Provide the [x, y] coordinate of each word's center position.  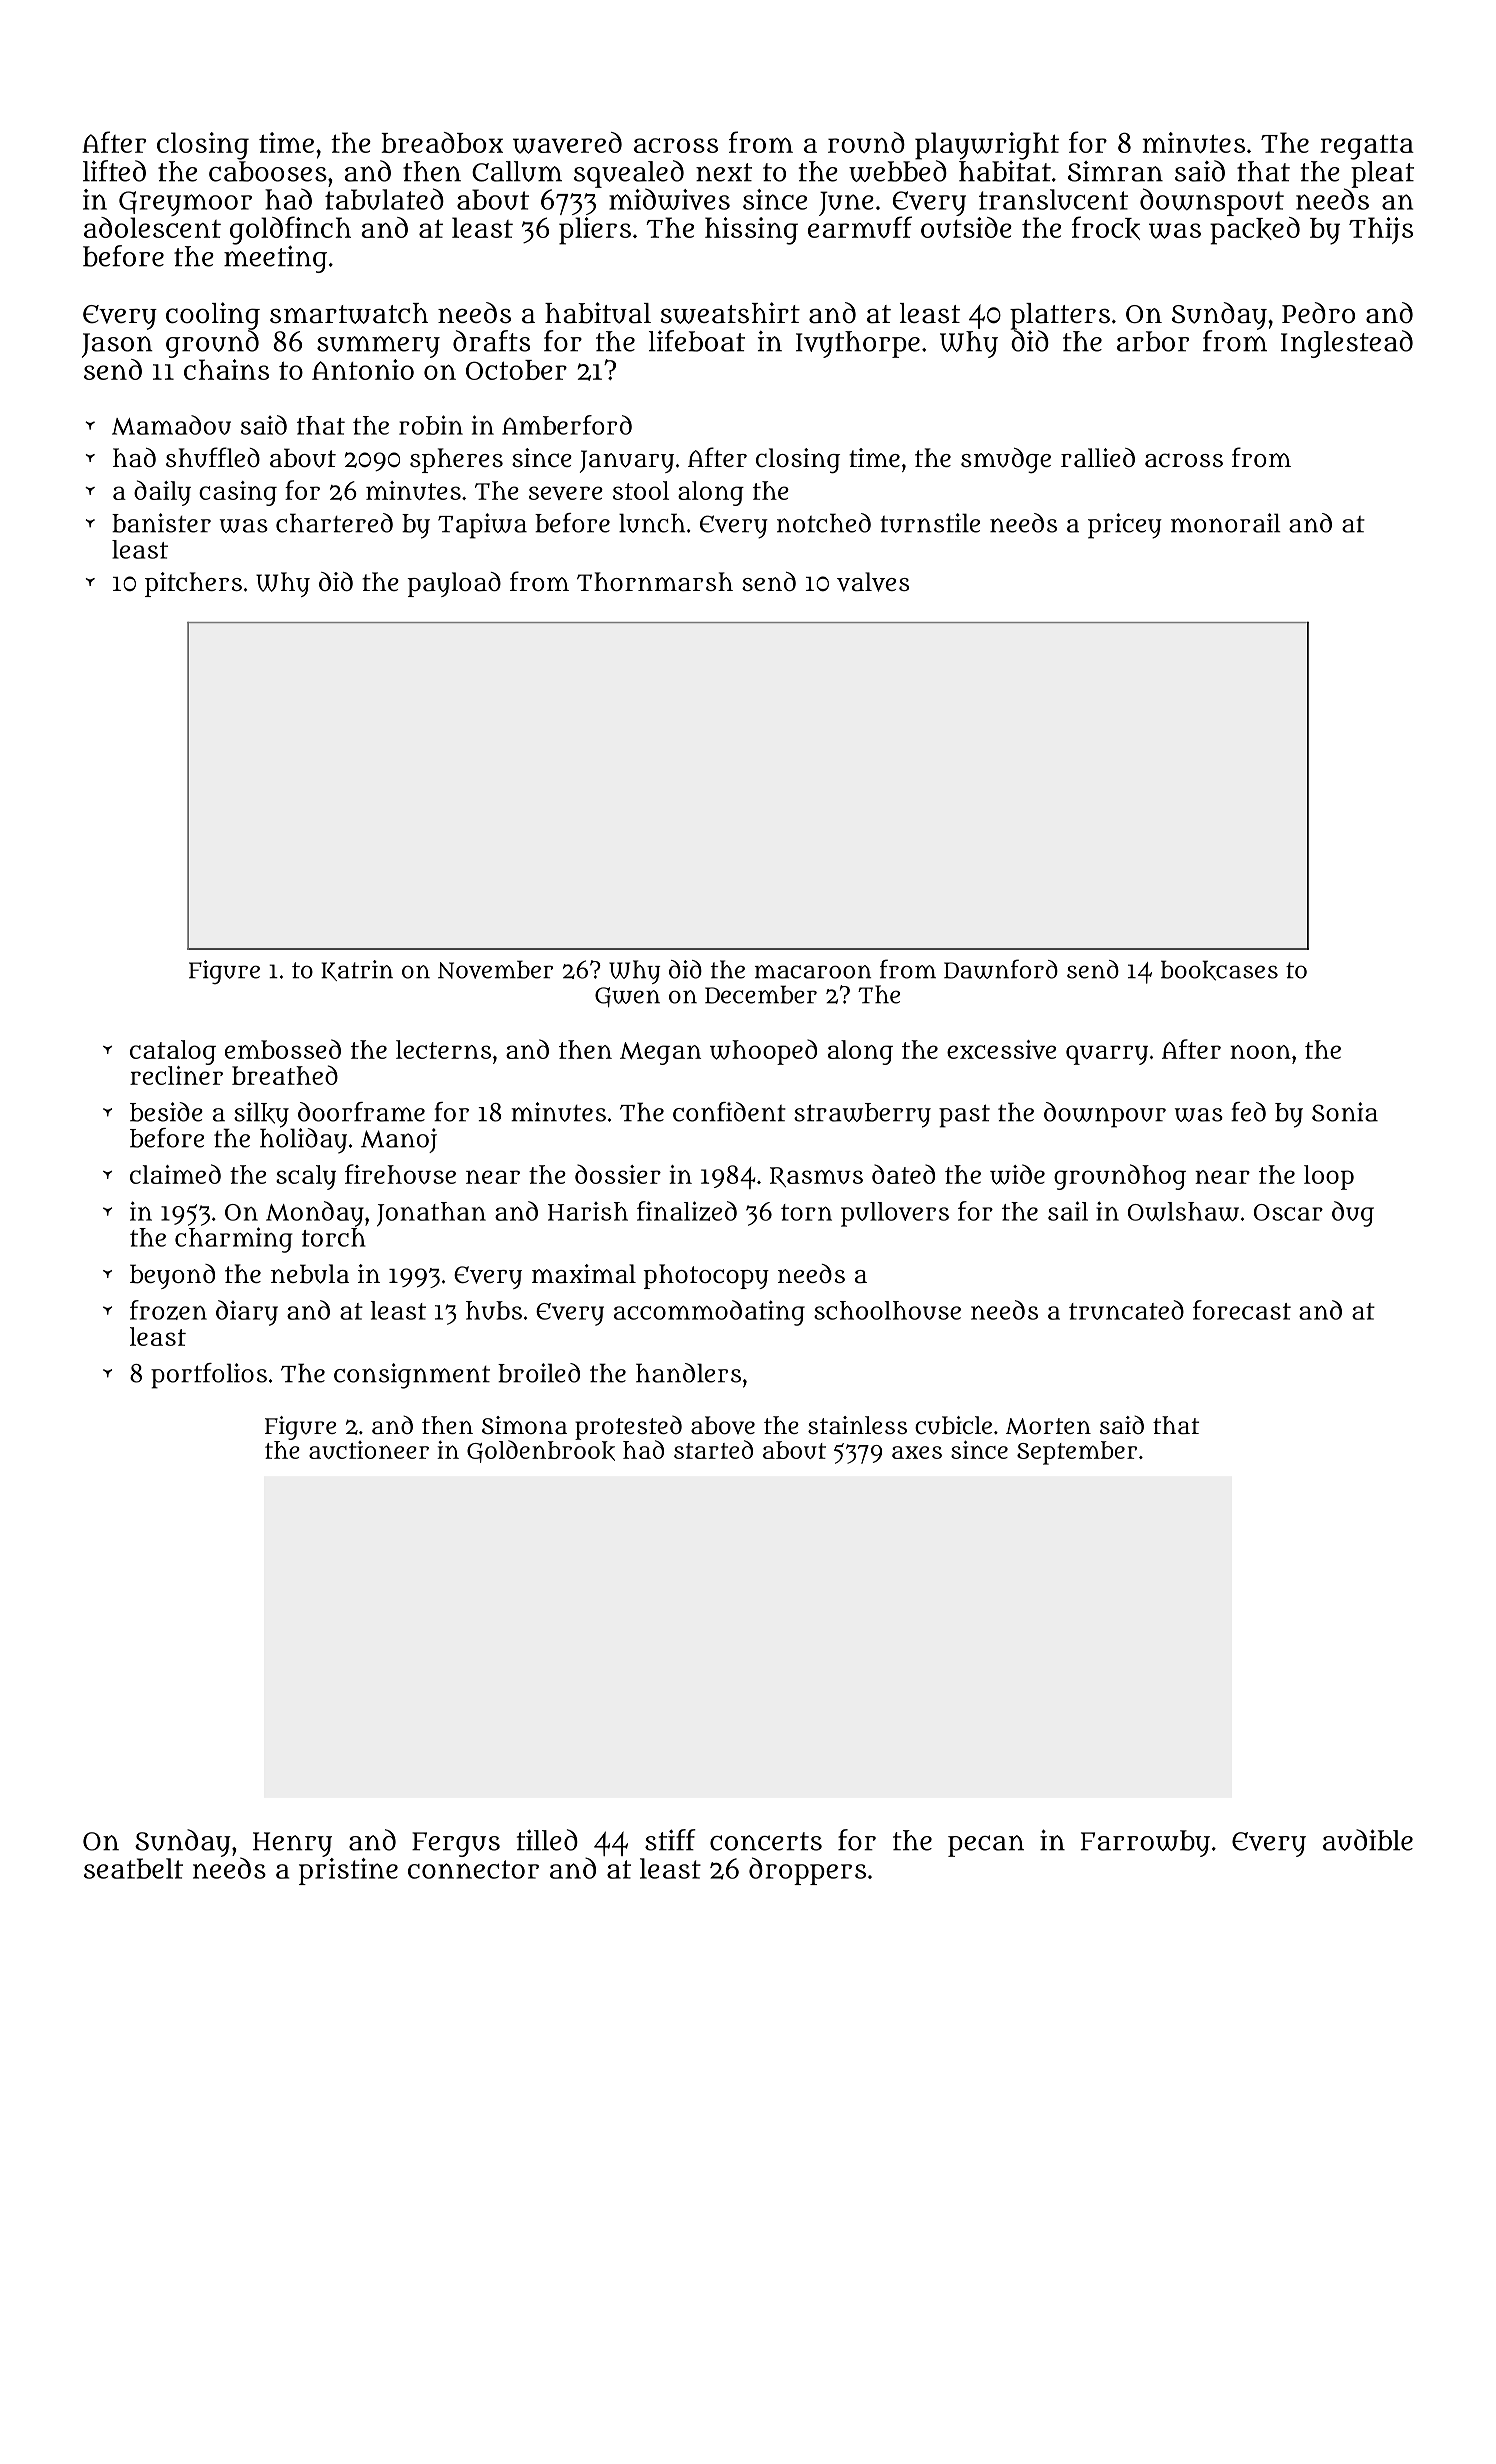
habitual [598, 313]
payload [454, 584]
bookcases [1219, 970]
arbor [1153, 341]
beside [166, 1112]
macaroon [813, 972]
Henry [292, 1844]
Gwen [627, 997]
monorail [1226, 523]
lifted [114, 171]
